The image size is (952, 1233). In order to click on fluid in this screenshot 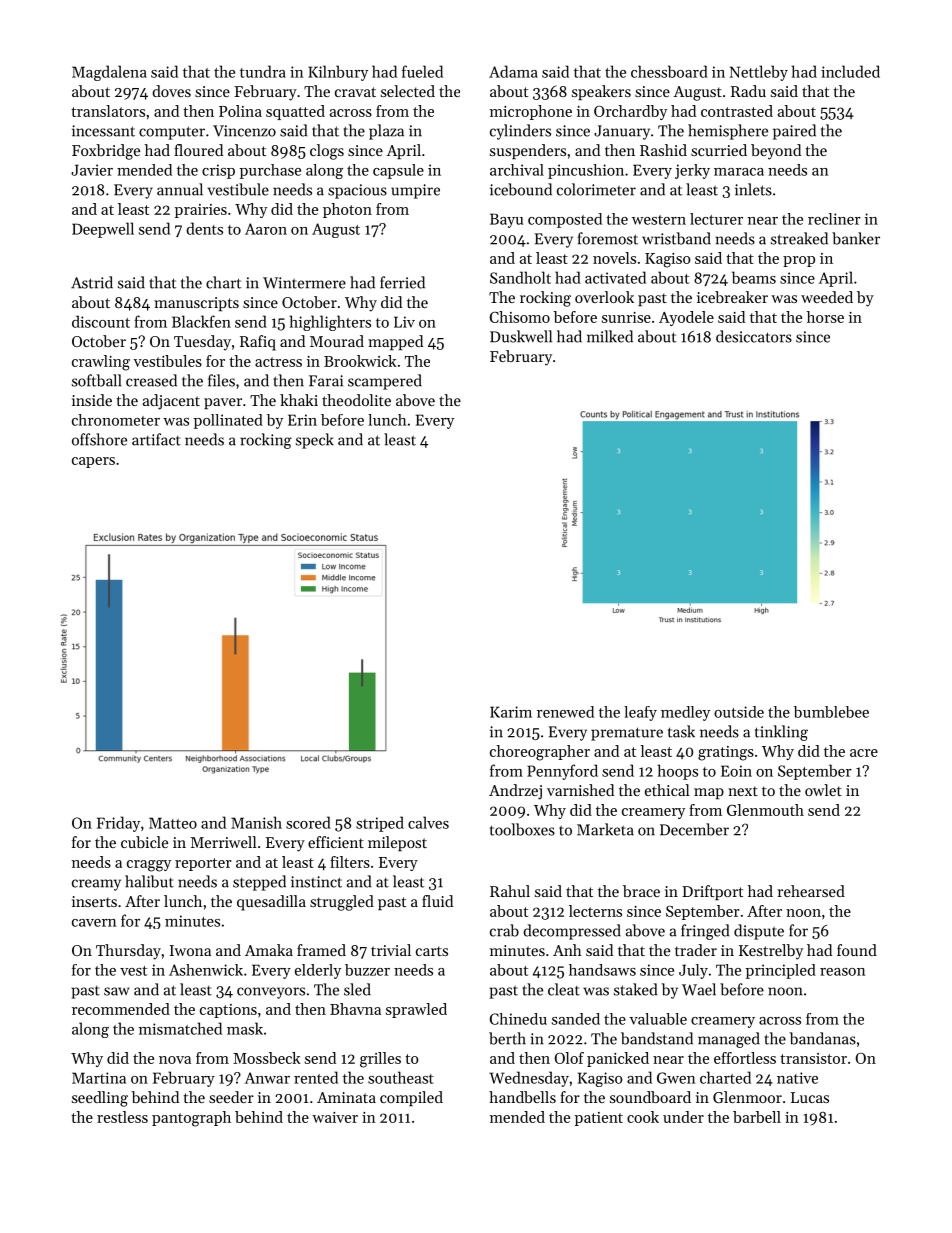, I will do `click(437, 901)`.
